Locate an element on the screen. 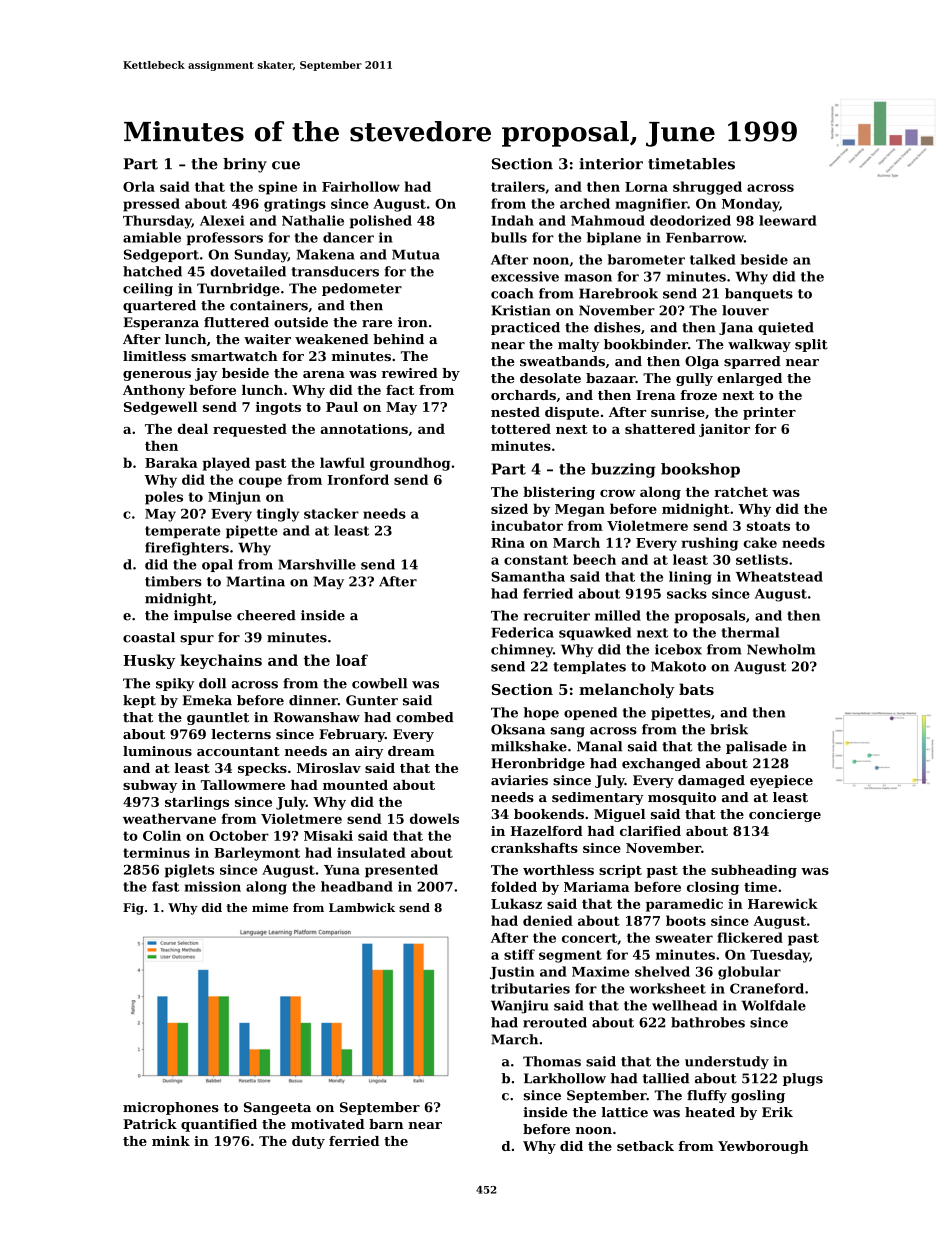 Image resolution: width=952 pixels, height=1233 pixels. Yewborough is located at coordinates (763, 1147).
